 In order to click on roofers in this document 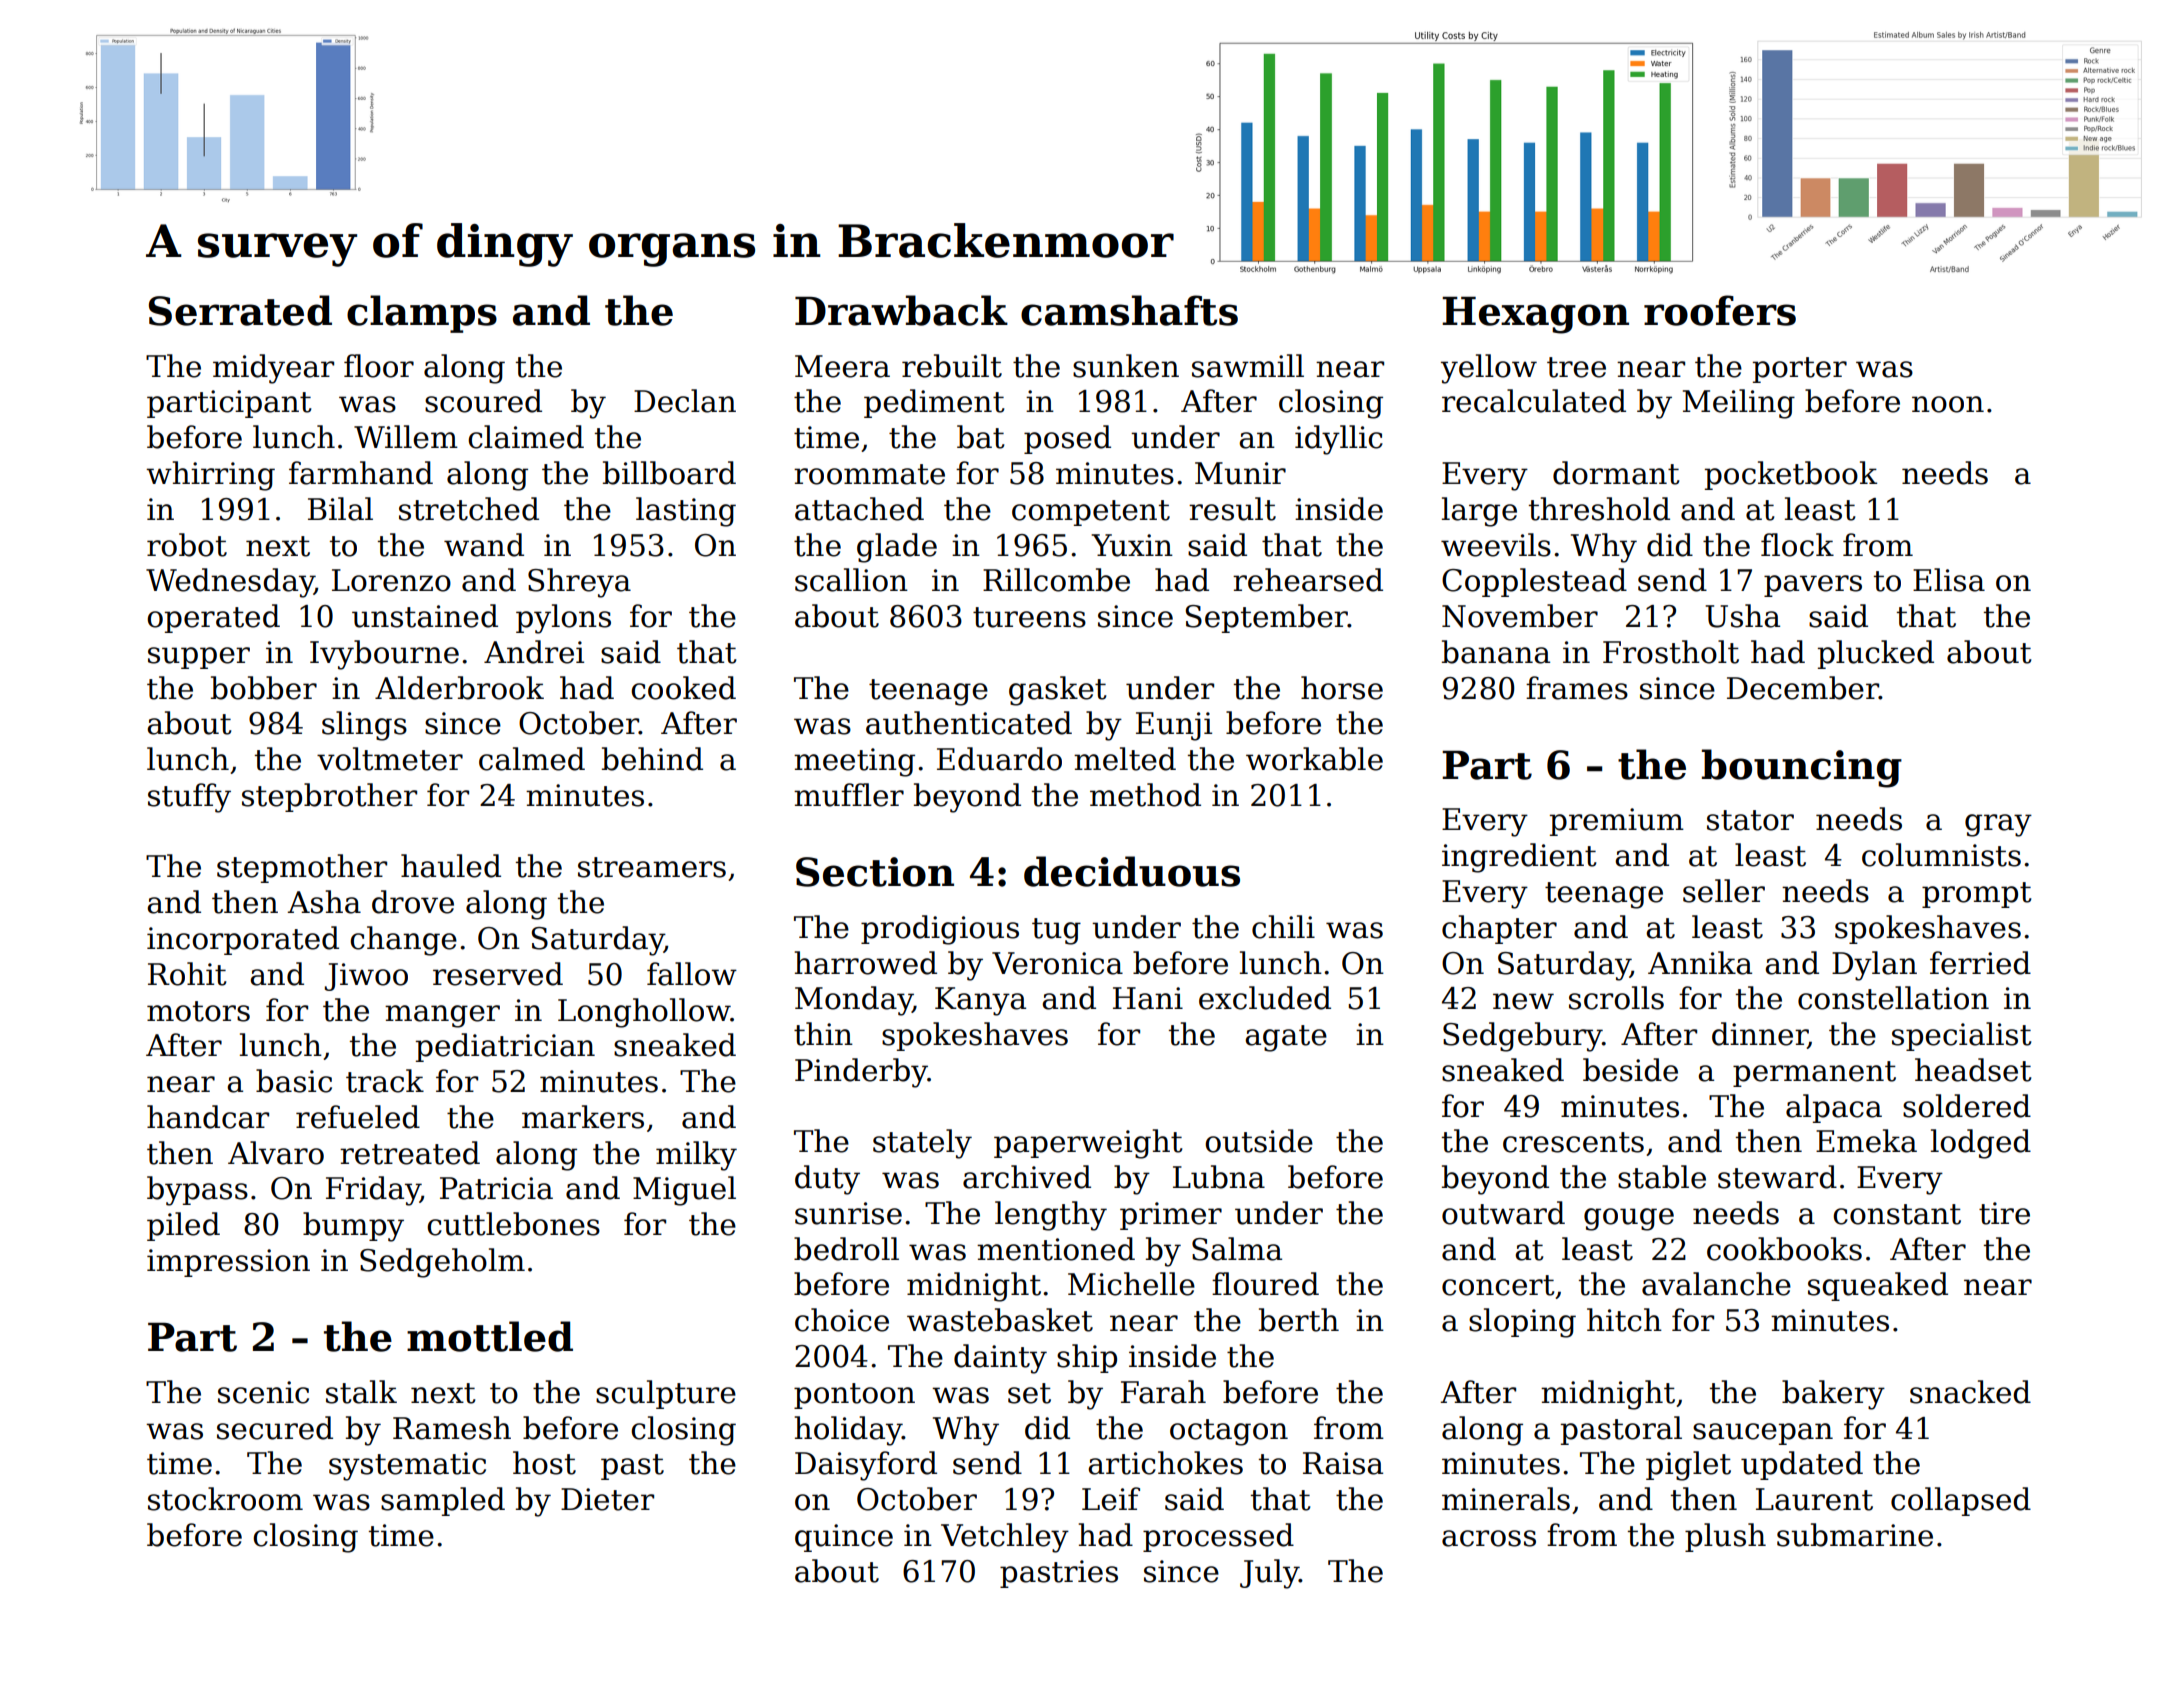, I will do `click(1720, 310)`.
